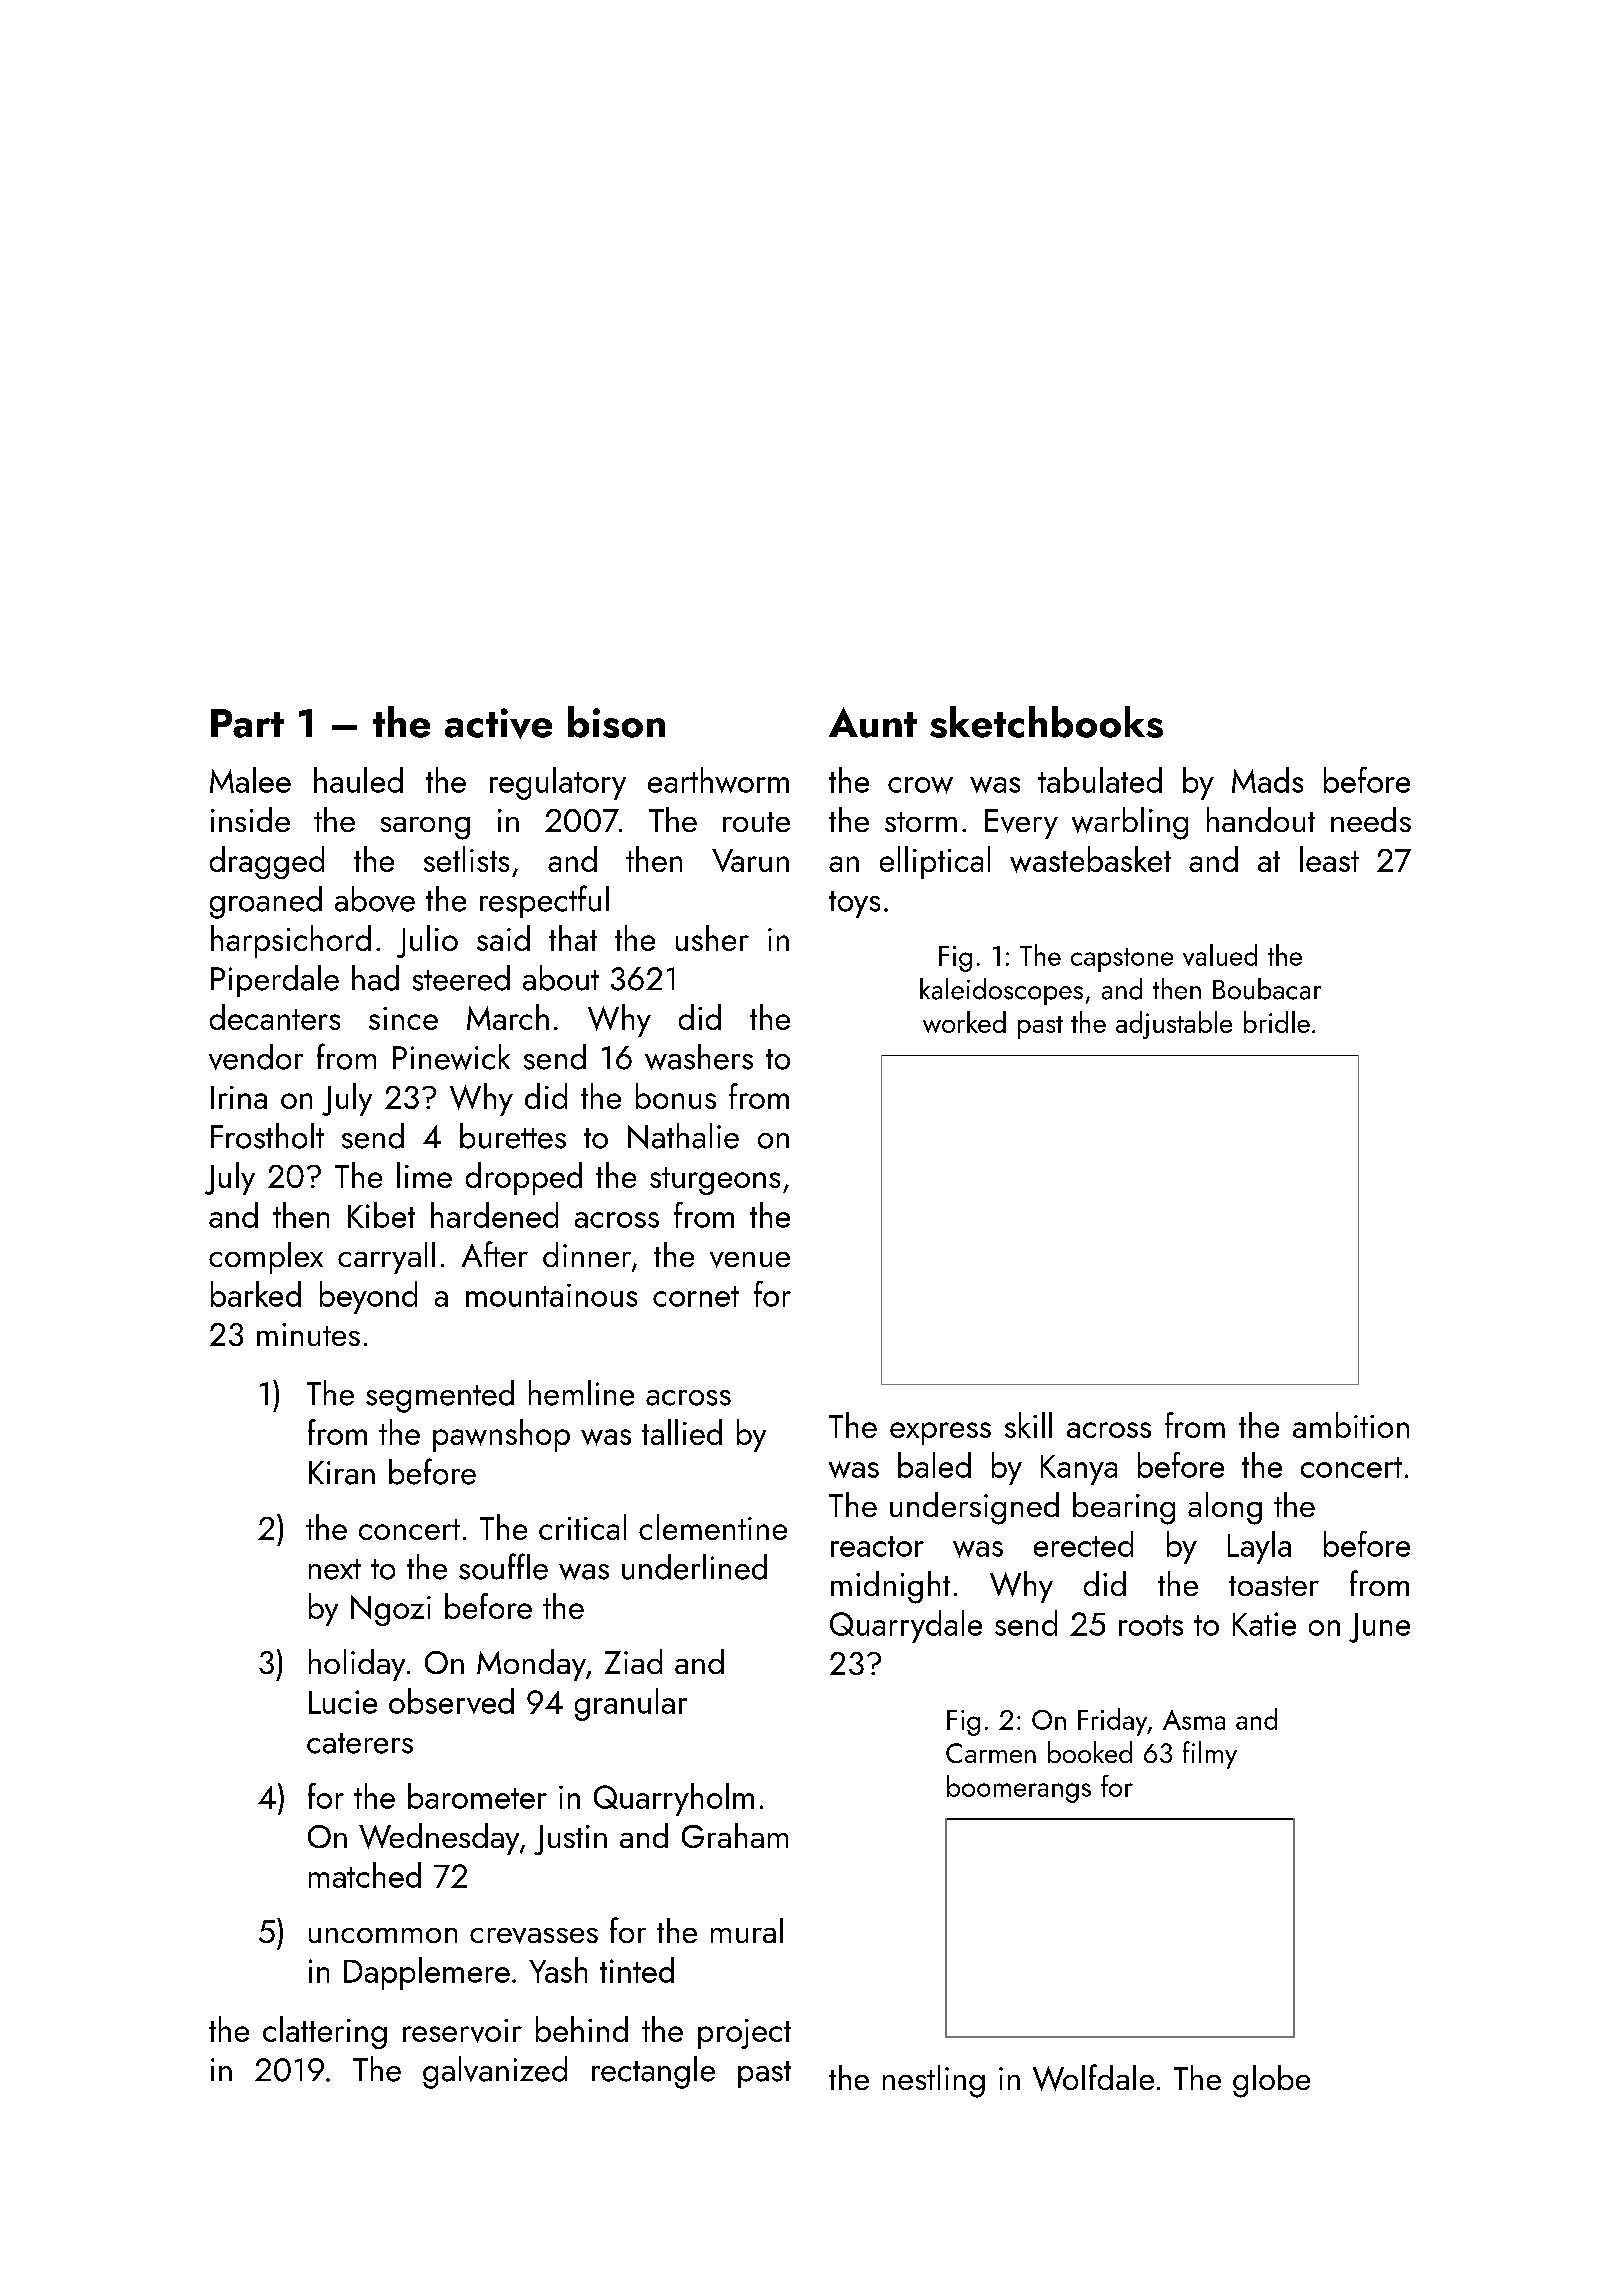 This screenshot has height=2292, width=1620. Describe the element at coordinates (712, 938) in the screenshot. I see `usher` at that location.
